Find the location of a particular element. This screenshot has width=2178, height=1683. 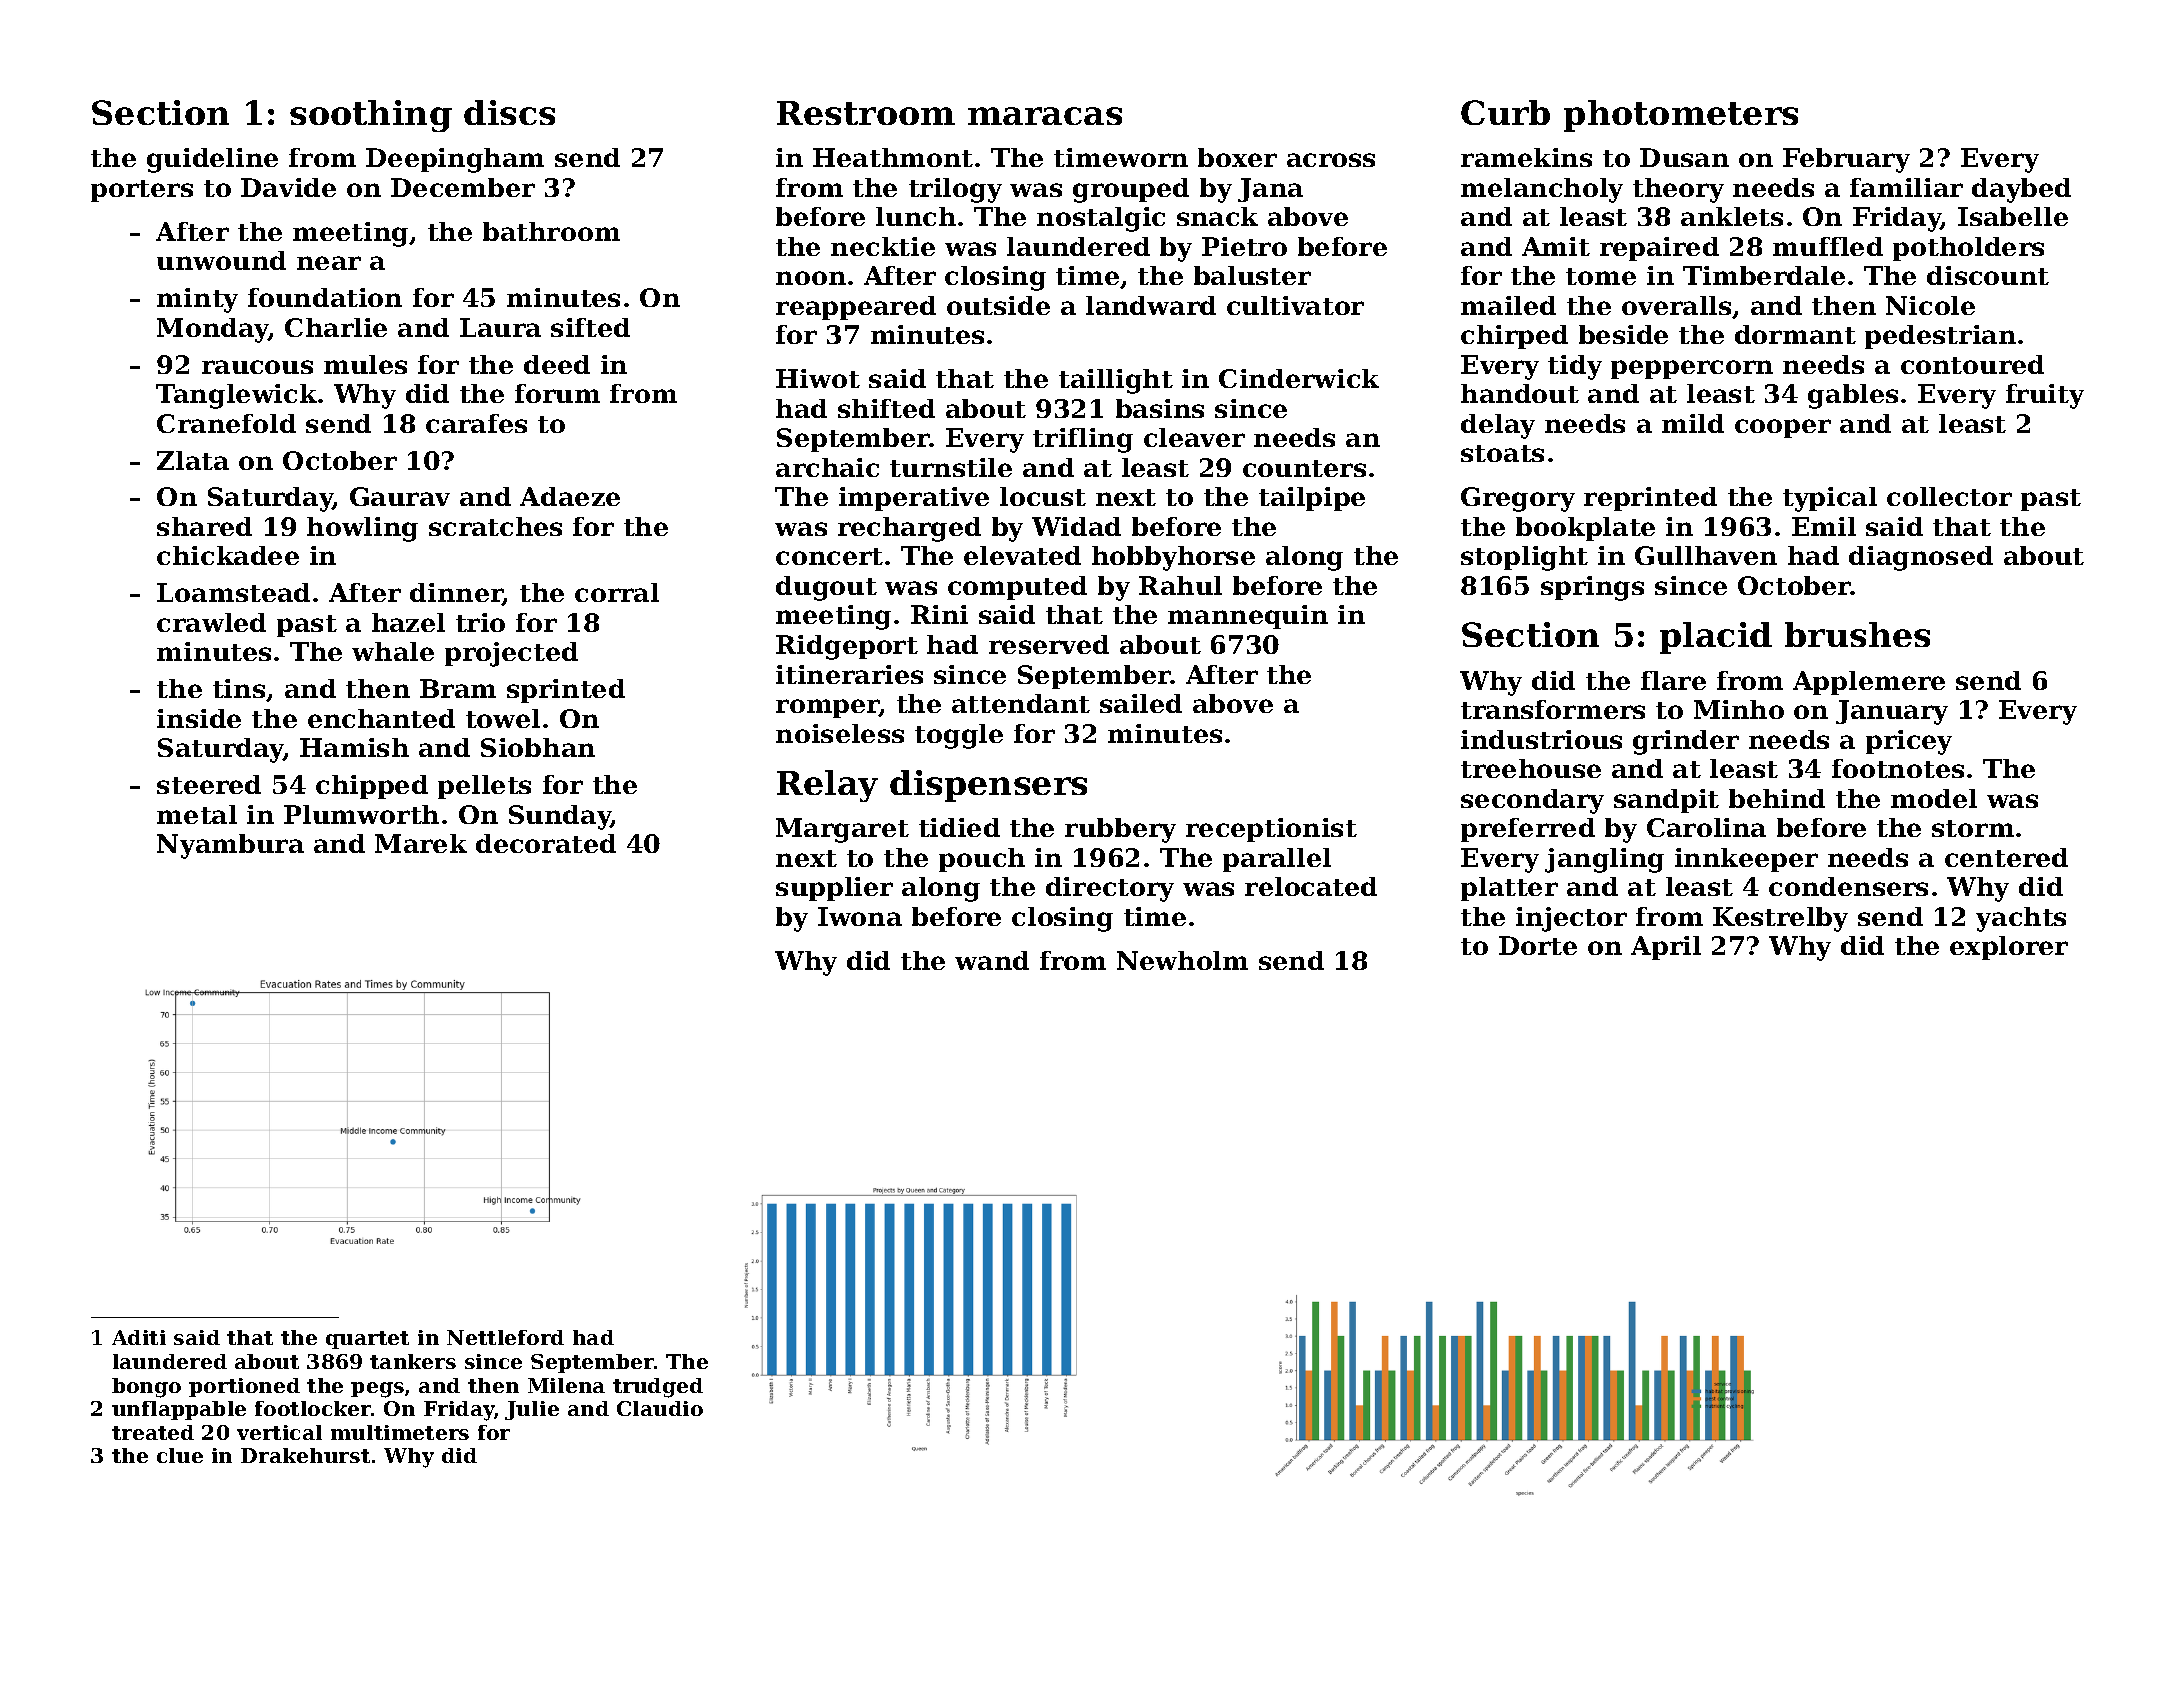

sailed is located at coordinates (1141, 703).
